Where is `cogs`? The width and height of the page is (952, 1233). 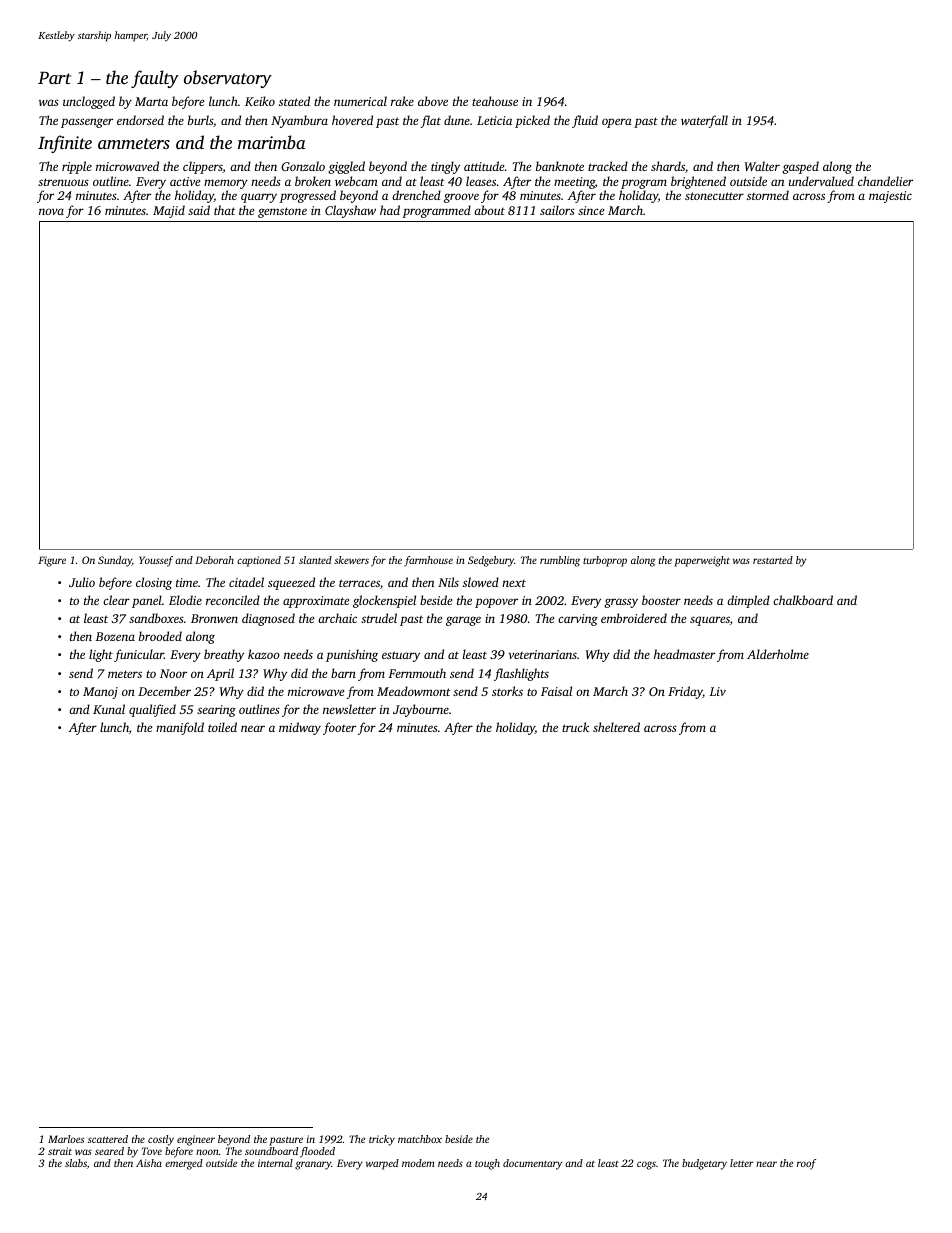 cogs is located at coordinates (646, 1165).
